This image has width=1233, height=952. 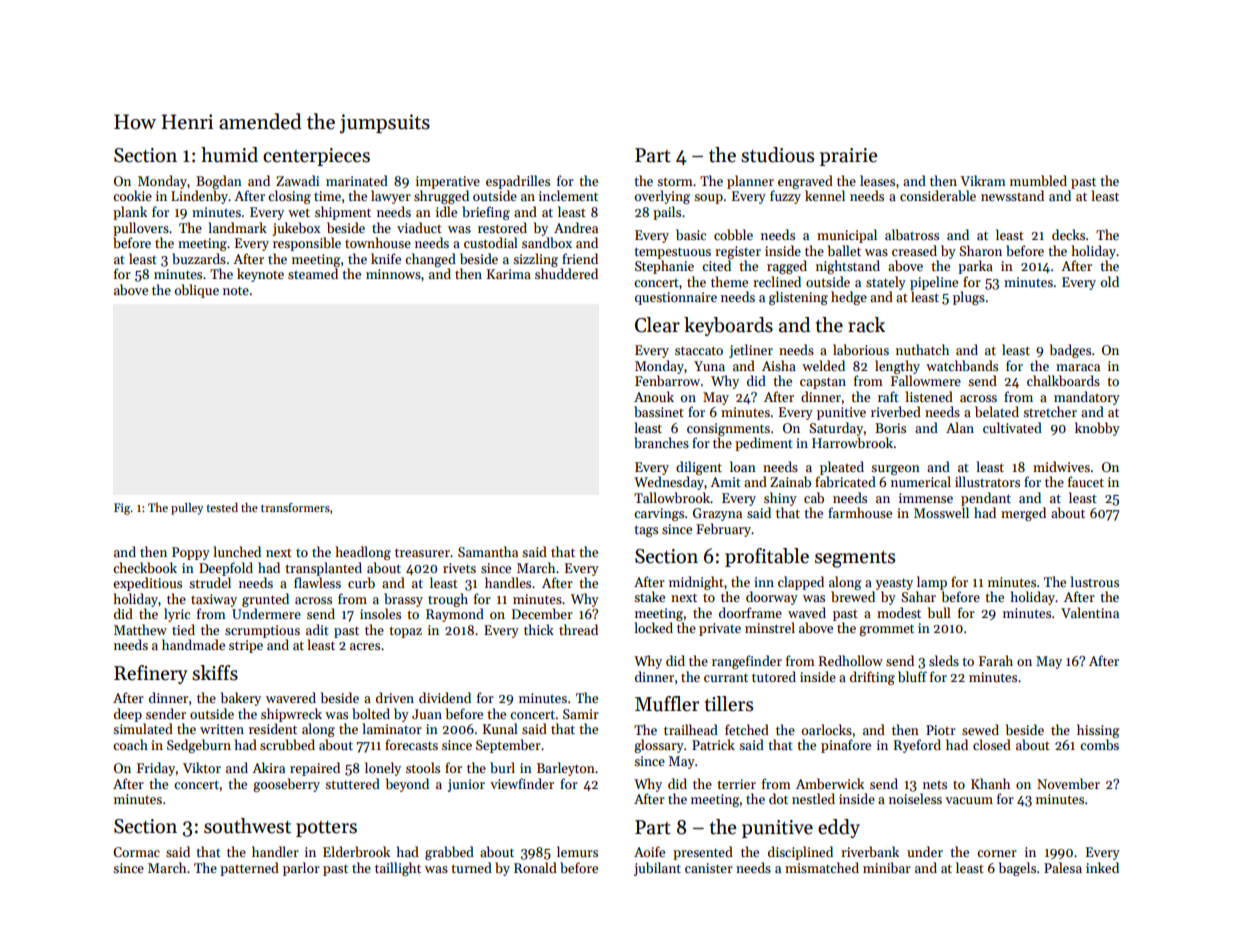 I want to click on steamed, so click(x=313, y=273).
